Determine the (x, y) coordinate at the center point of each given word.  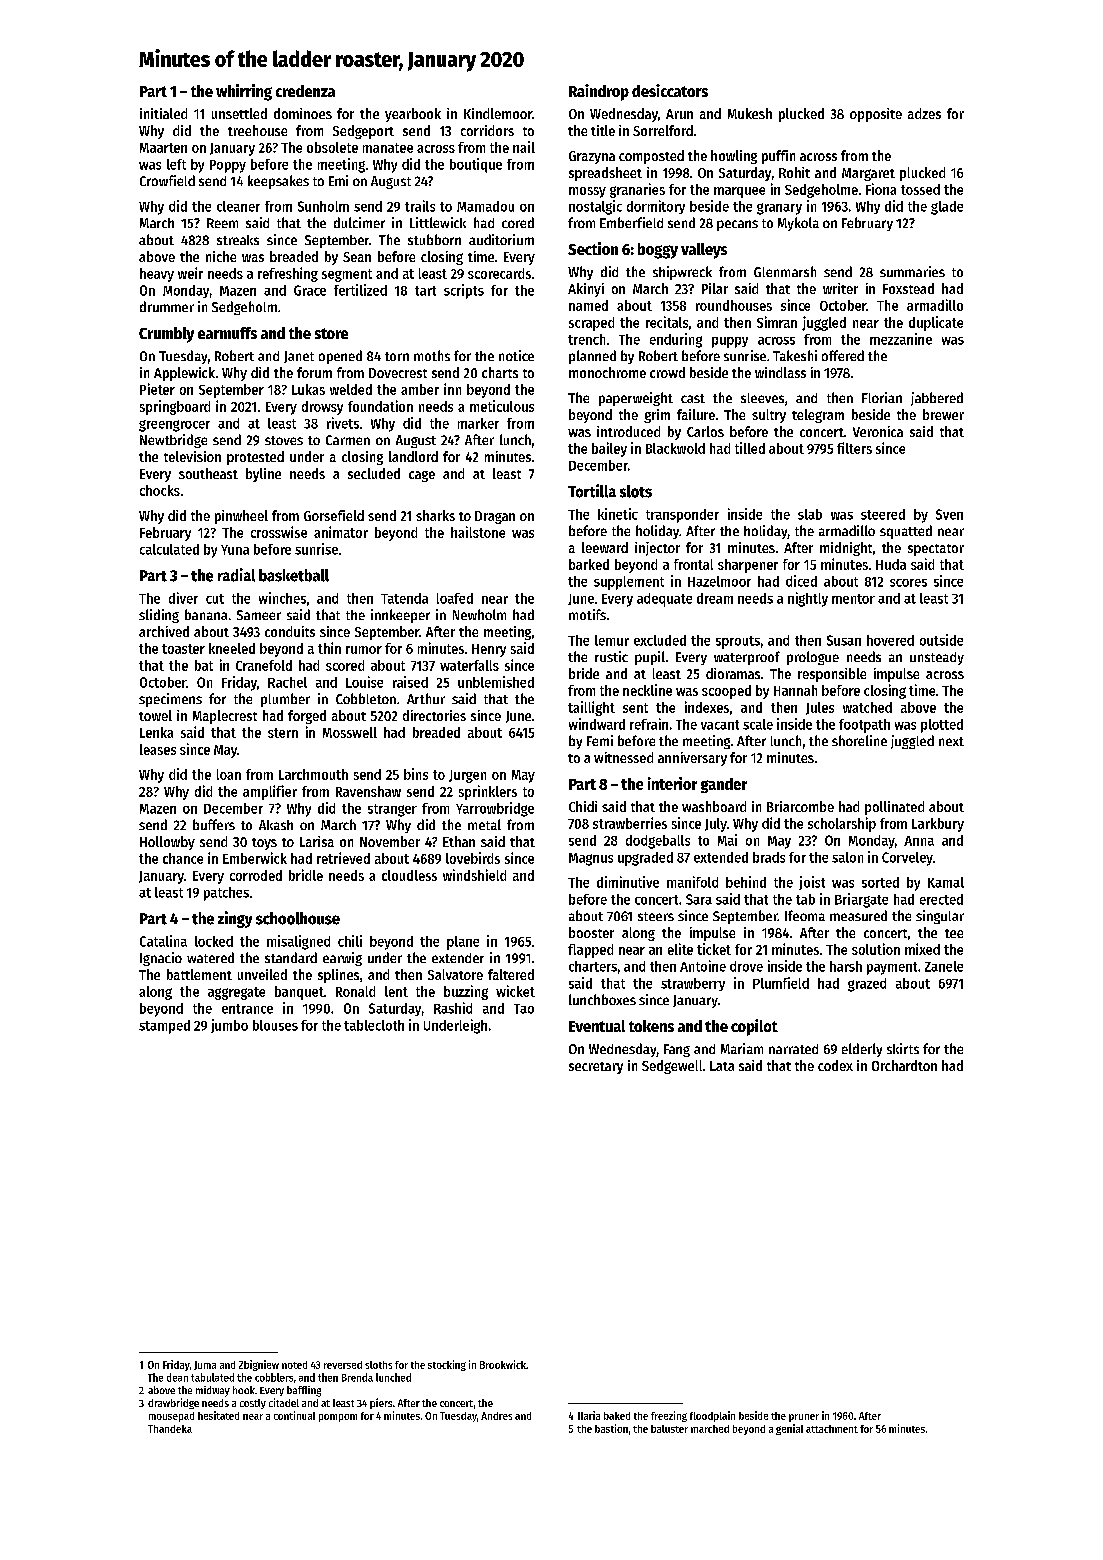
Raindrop (599, 92)
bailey (609, 449)
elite (680, 949)
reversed (343, 1365)
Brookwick (503, 1364)
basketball (294, 575)
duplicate (936, 323)
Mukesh (750, 113)
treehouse (257, 130)
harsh (846, 966)
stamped (164, 1027)
